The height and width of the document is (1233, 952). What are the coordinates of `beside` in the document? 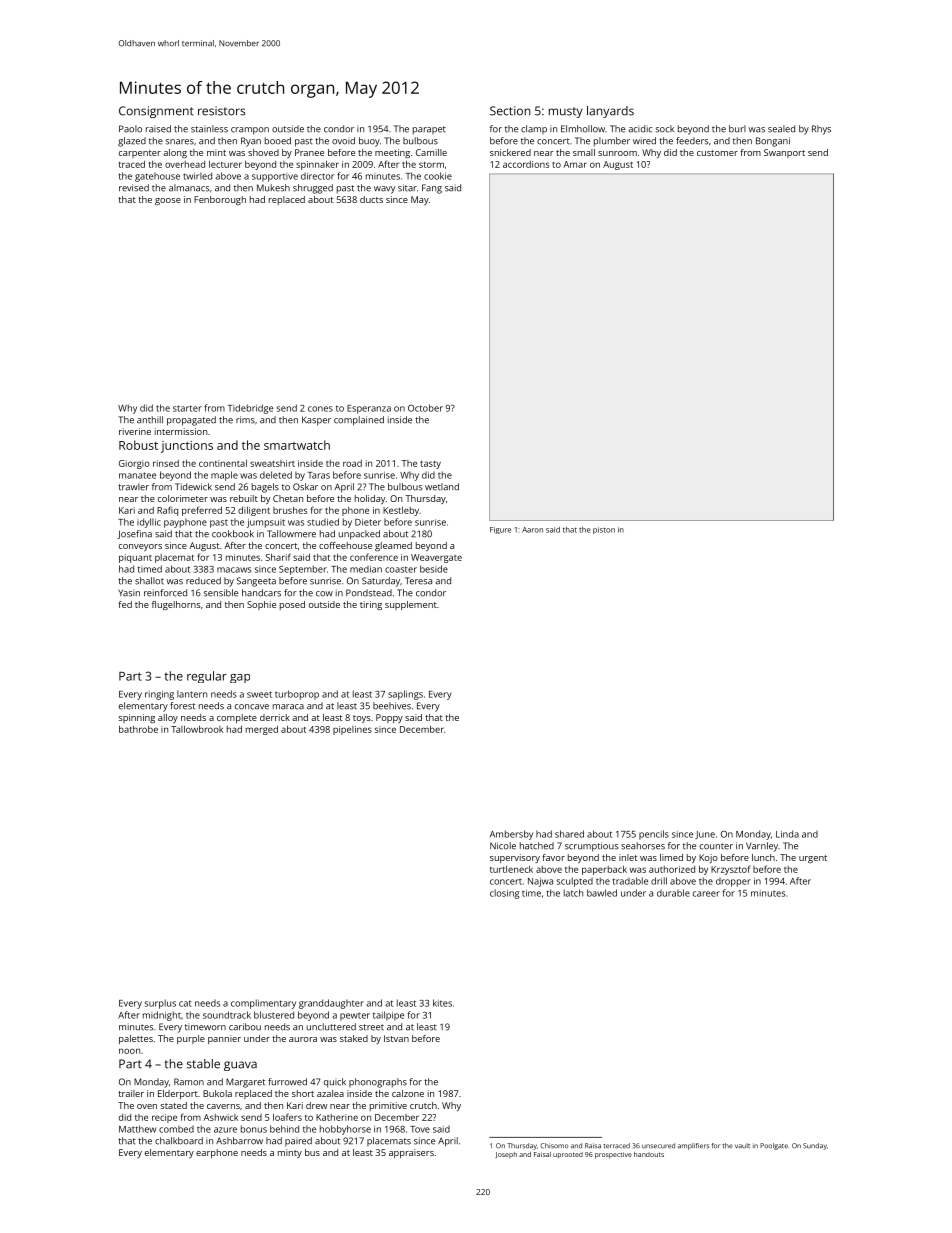 It's located at (434, 569).
